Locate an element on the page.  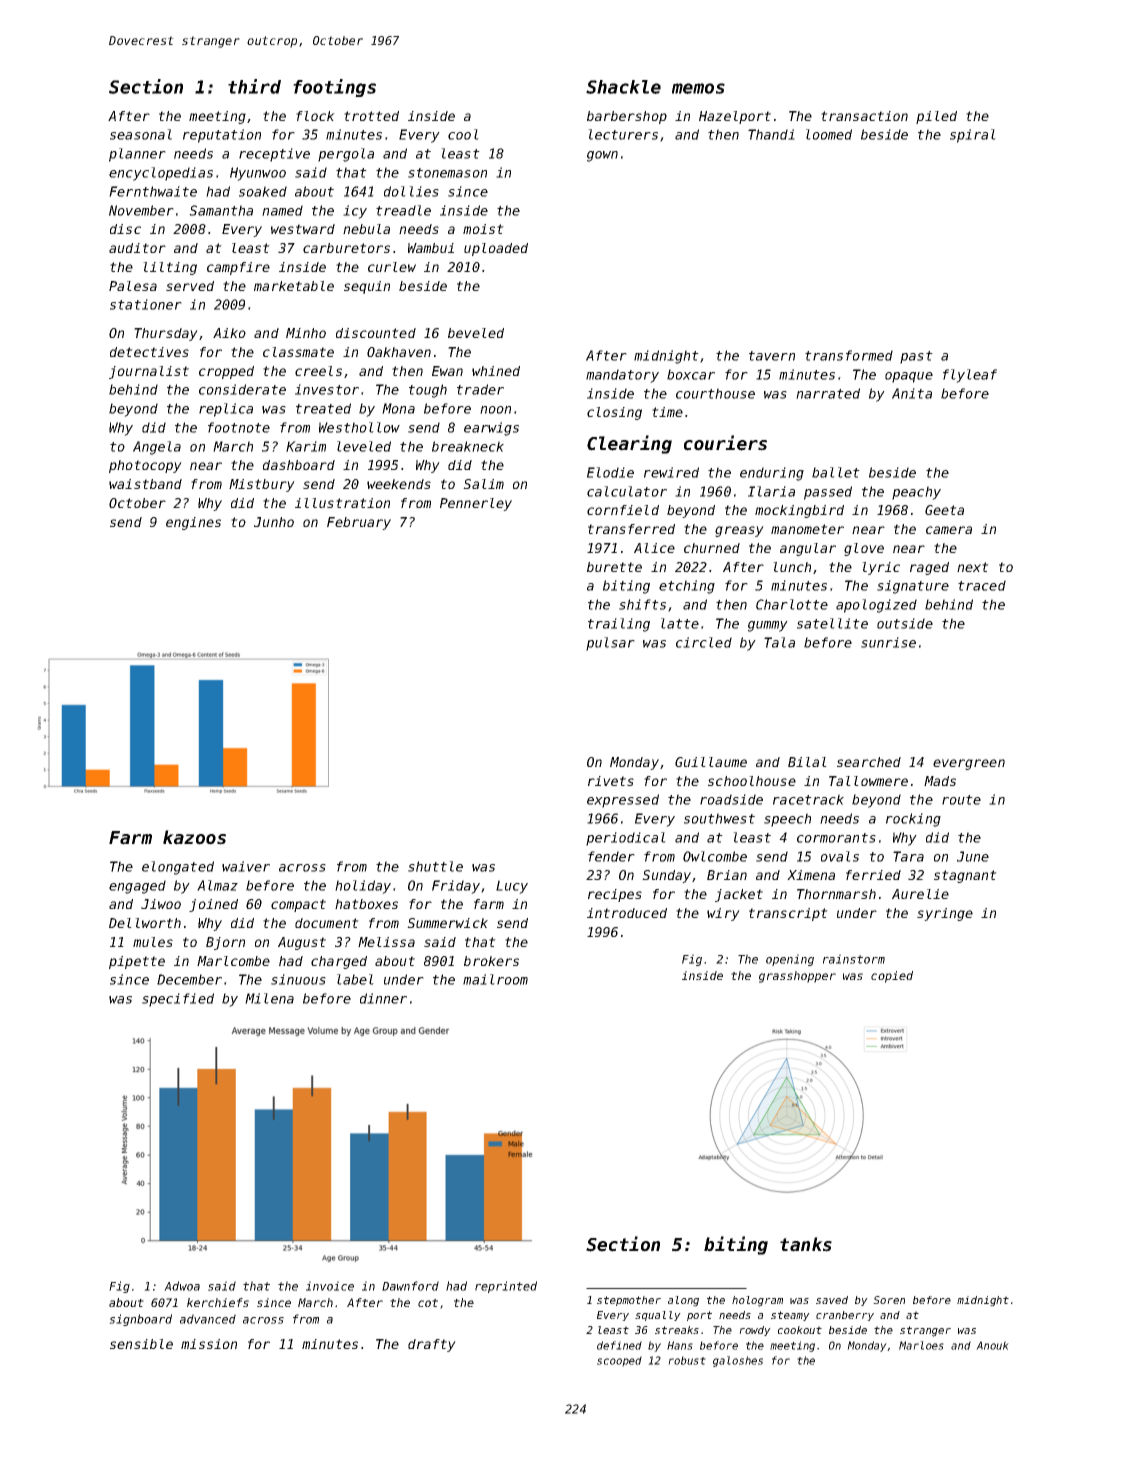
shuttle is located at coordinates (435, 866).
